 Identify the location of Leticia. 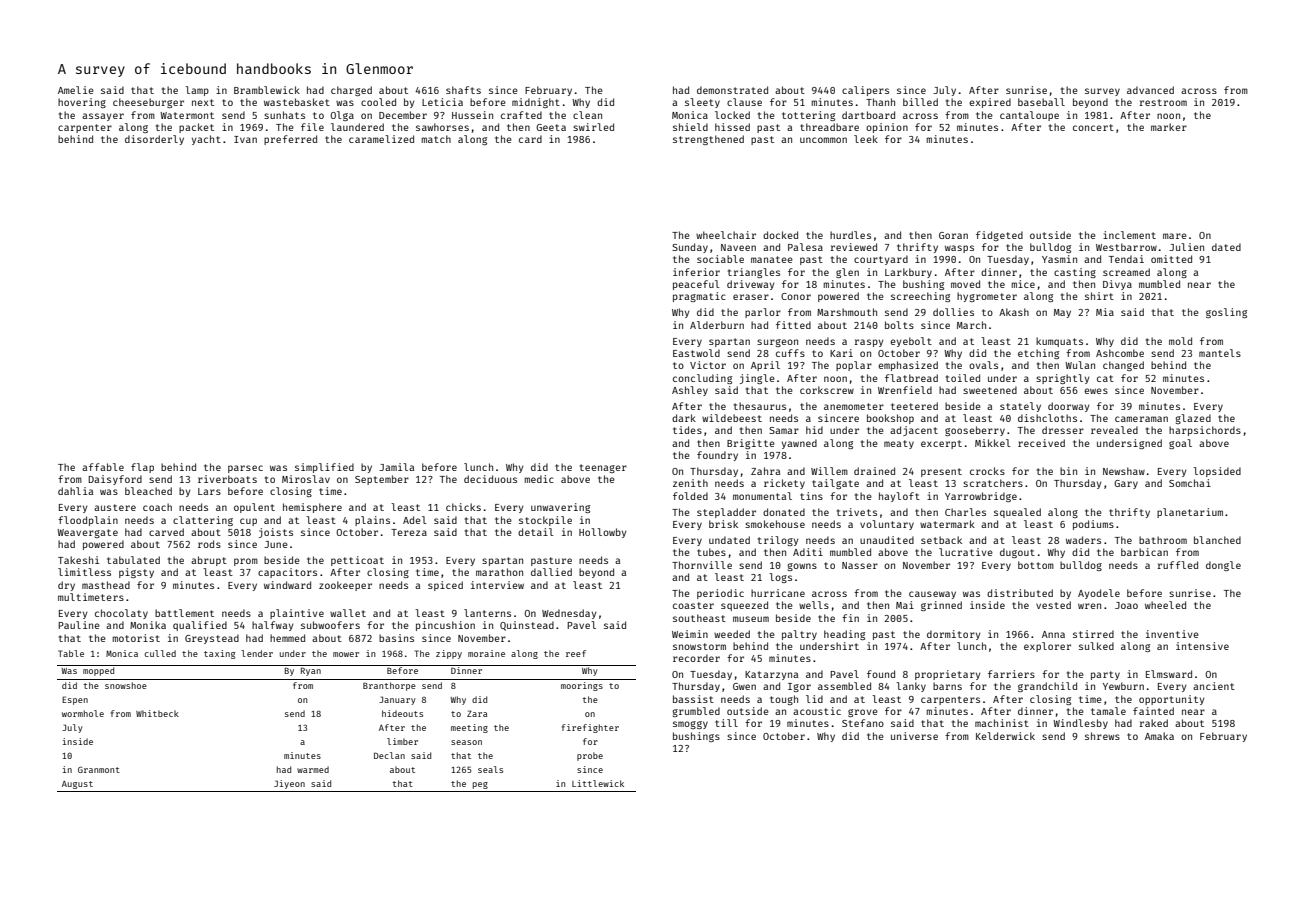
(442, 102).
